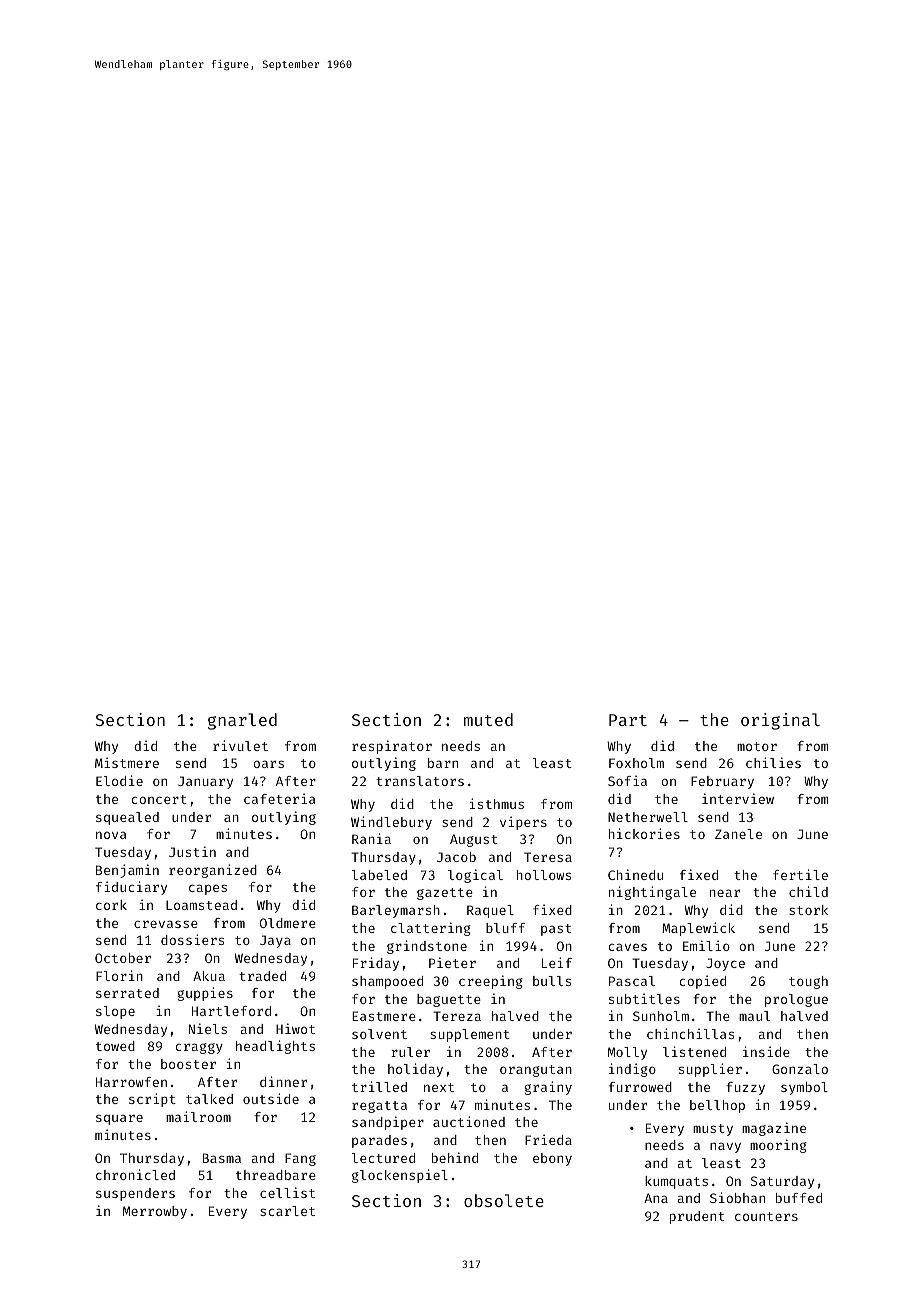  I want to click on Mistmere, so click(127, 762).
